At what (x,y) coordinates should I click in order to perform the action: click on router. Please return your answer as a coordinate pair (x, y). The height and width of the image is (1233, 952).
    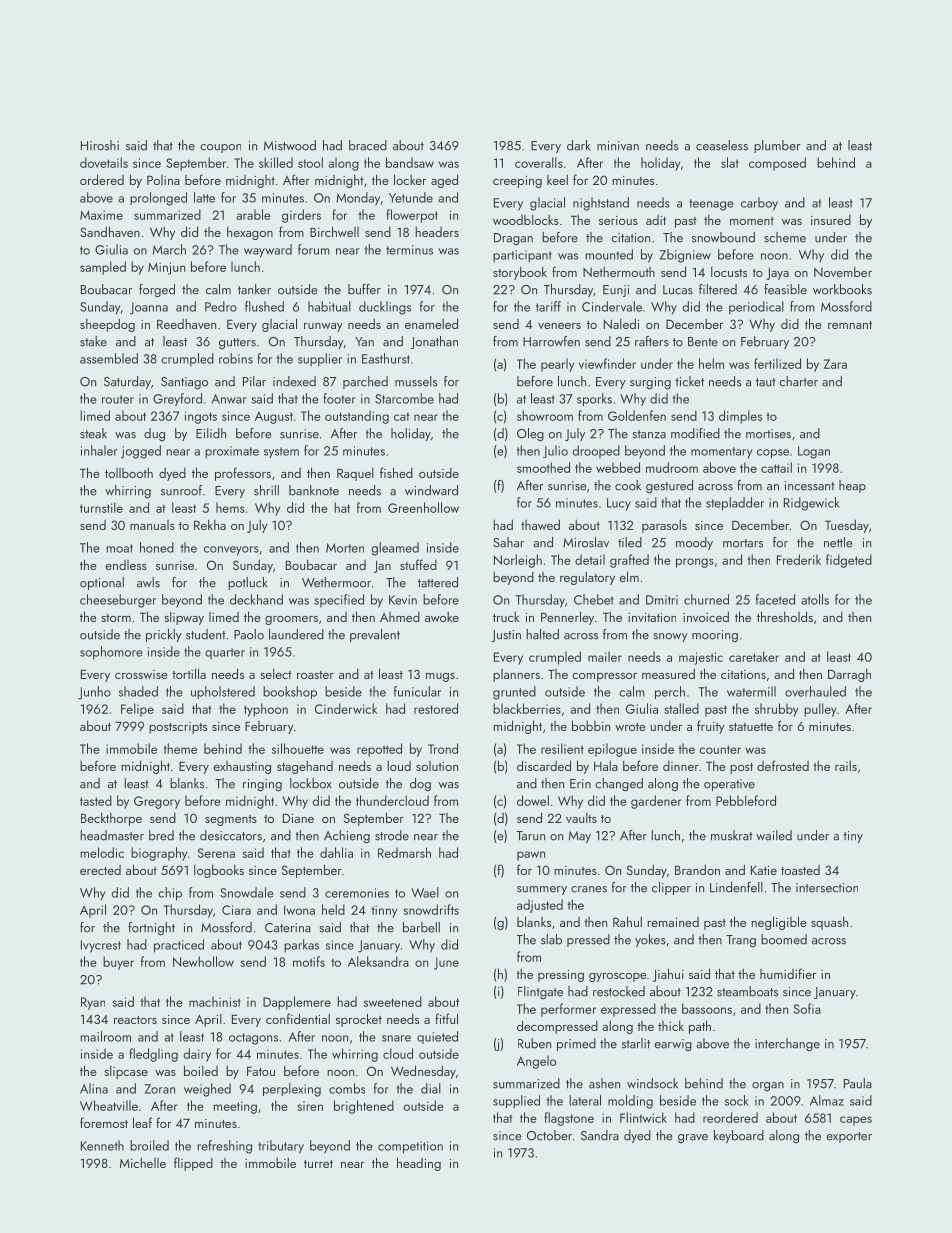
    Looking at the image, I should click on (118, 399).
